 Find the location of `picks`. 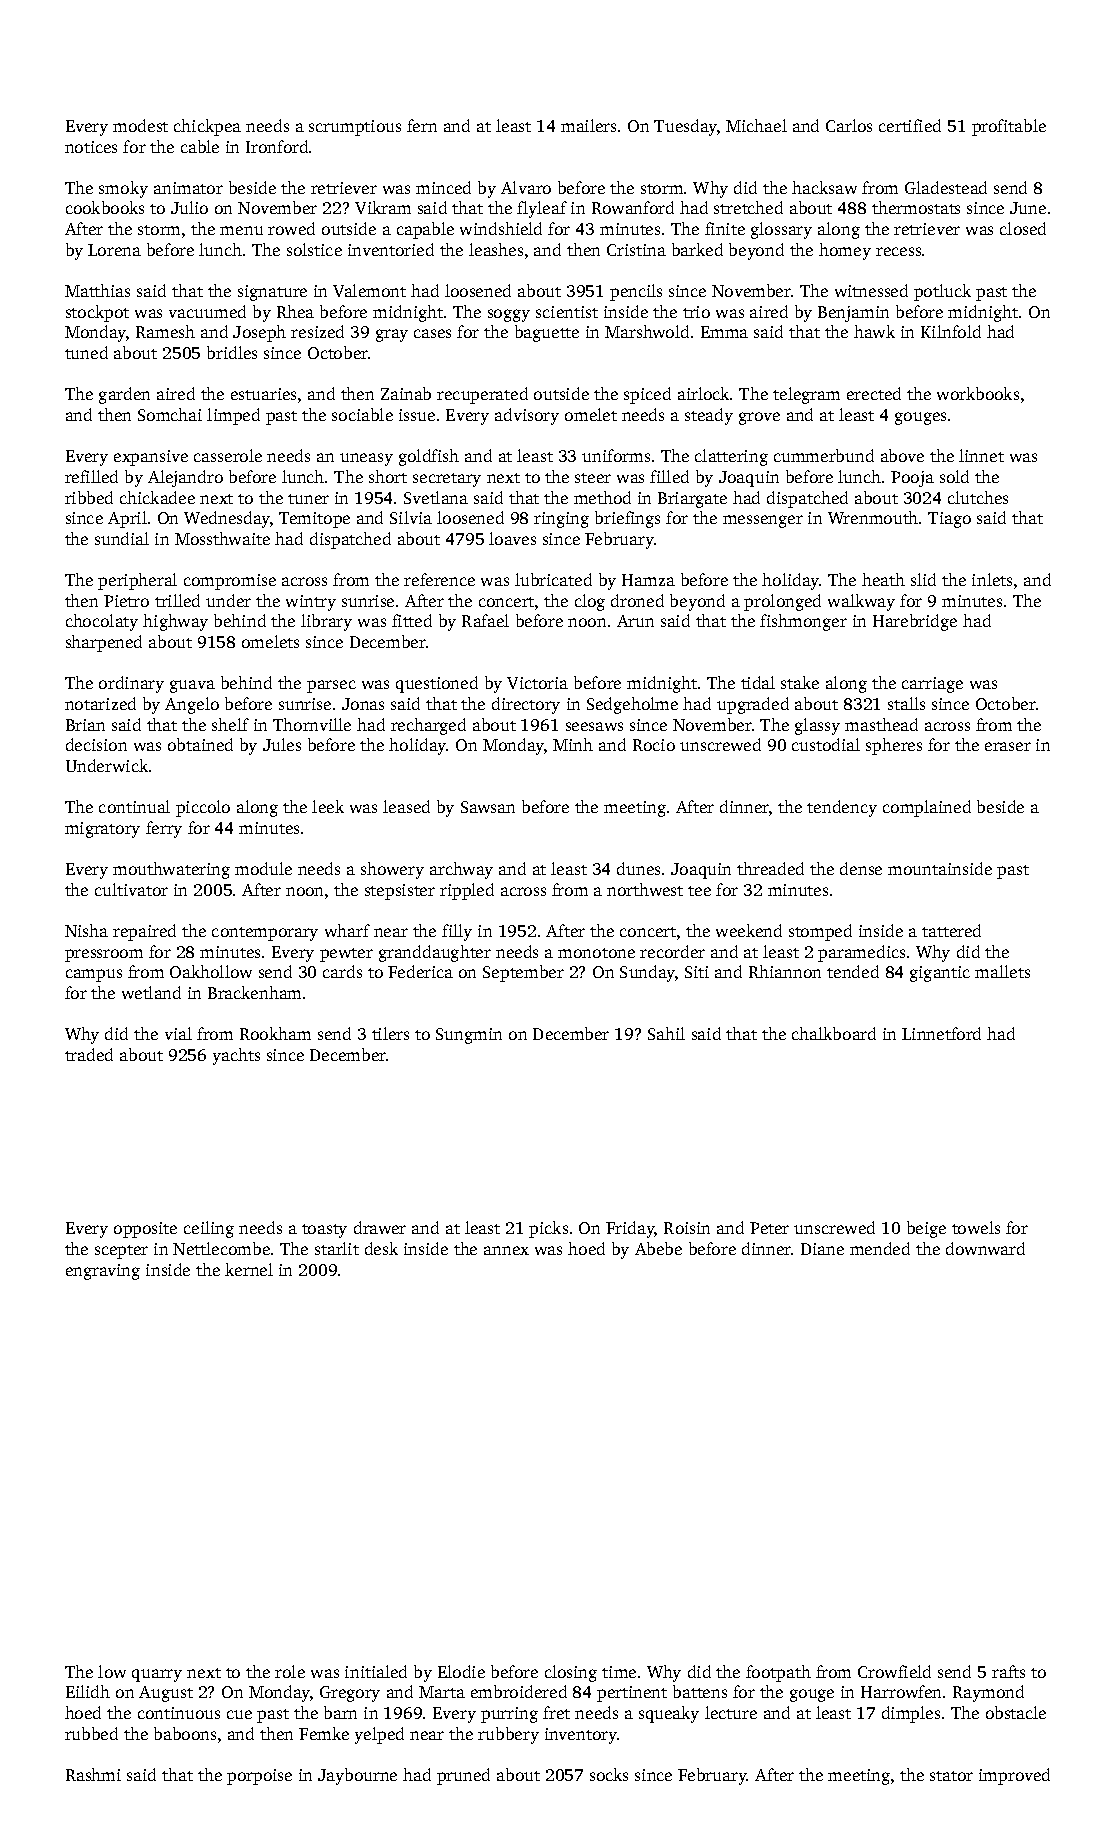

picks is located at coordinates (548, 1229).
